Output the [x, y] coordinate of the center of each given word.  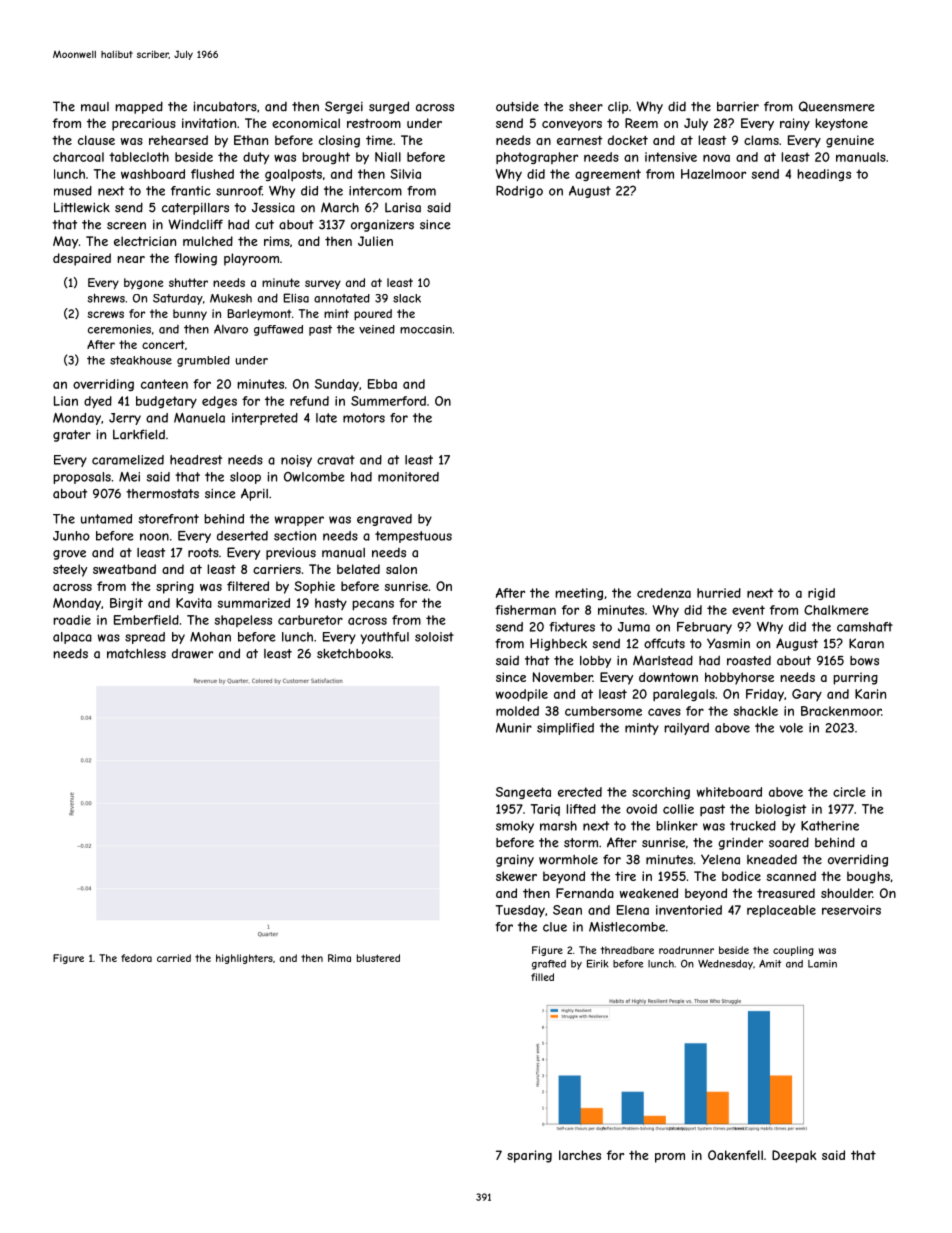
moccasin [426, 329]
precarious [144, 124]
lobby [595, 662]
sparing [529, 1156]
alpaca [72, 638]
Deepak [794, 1156]
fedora [136, 958]
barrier [738, 107]
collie [678, 809]
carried [174, 958]
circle [849, 792]
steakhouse [141, 360]
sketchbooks [354, 654]
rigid [821, 594]
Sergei [344, 107]
